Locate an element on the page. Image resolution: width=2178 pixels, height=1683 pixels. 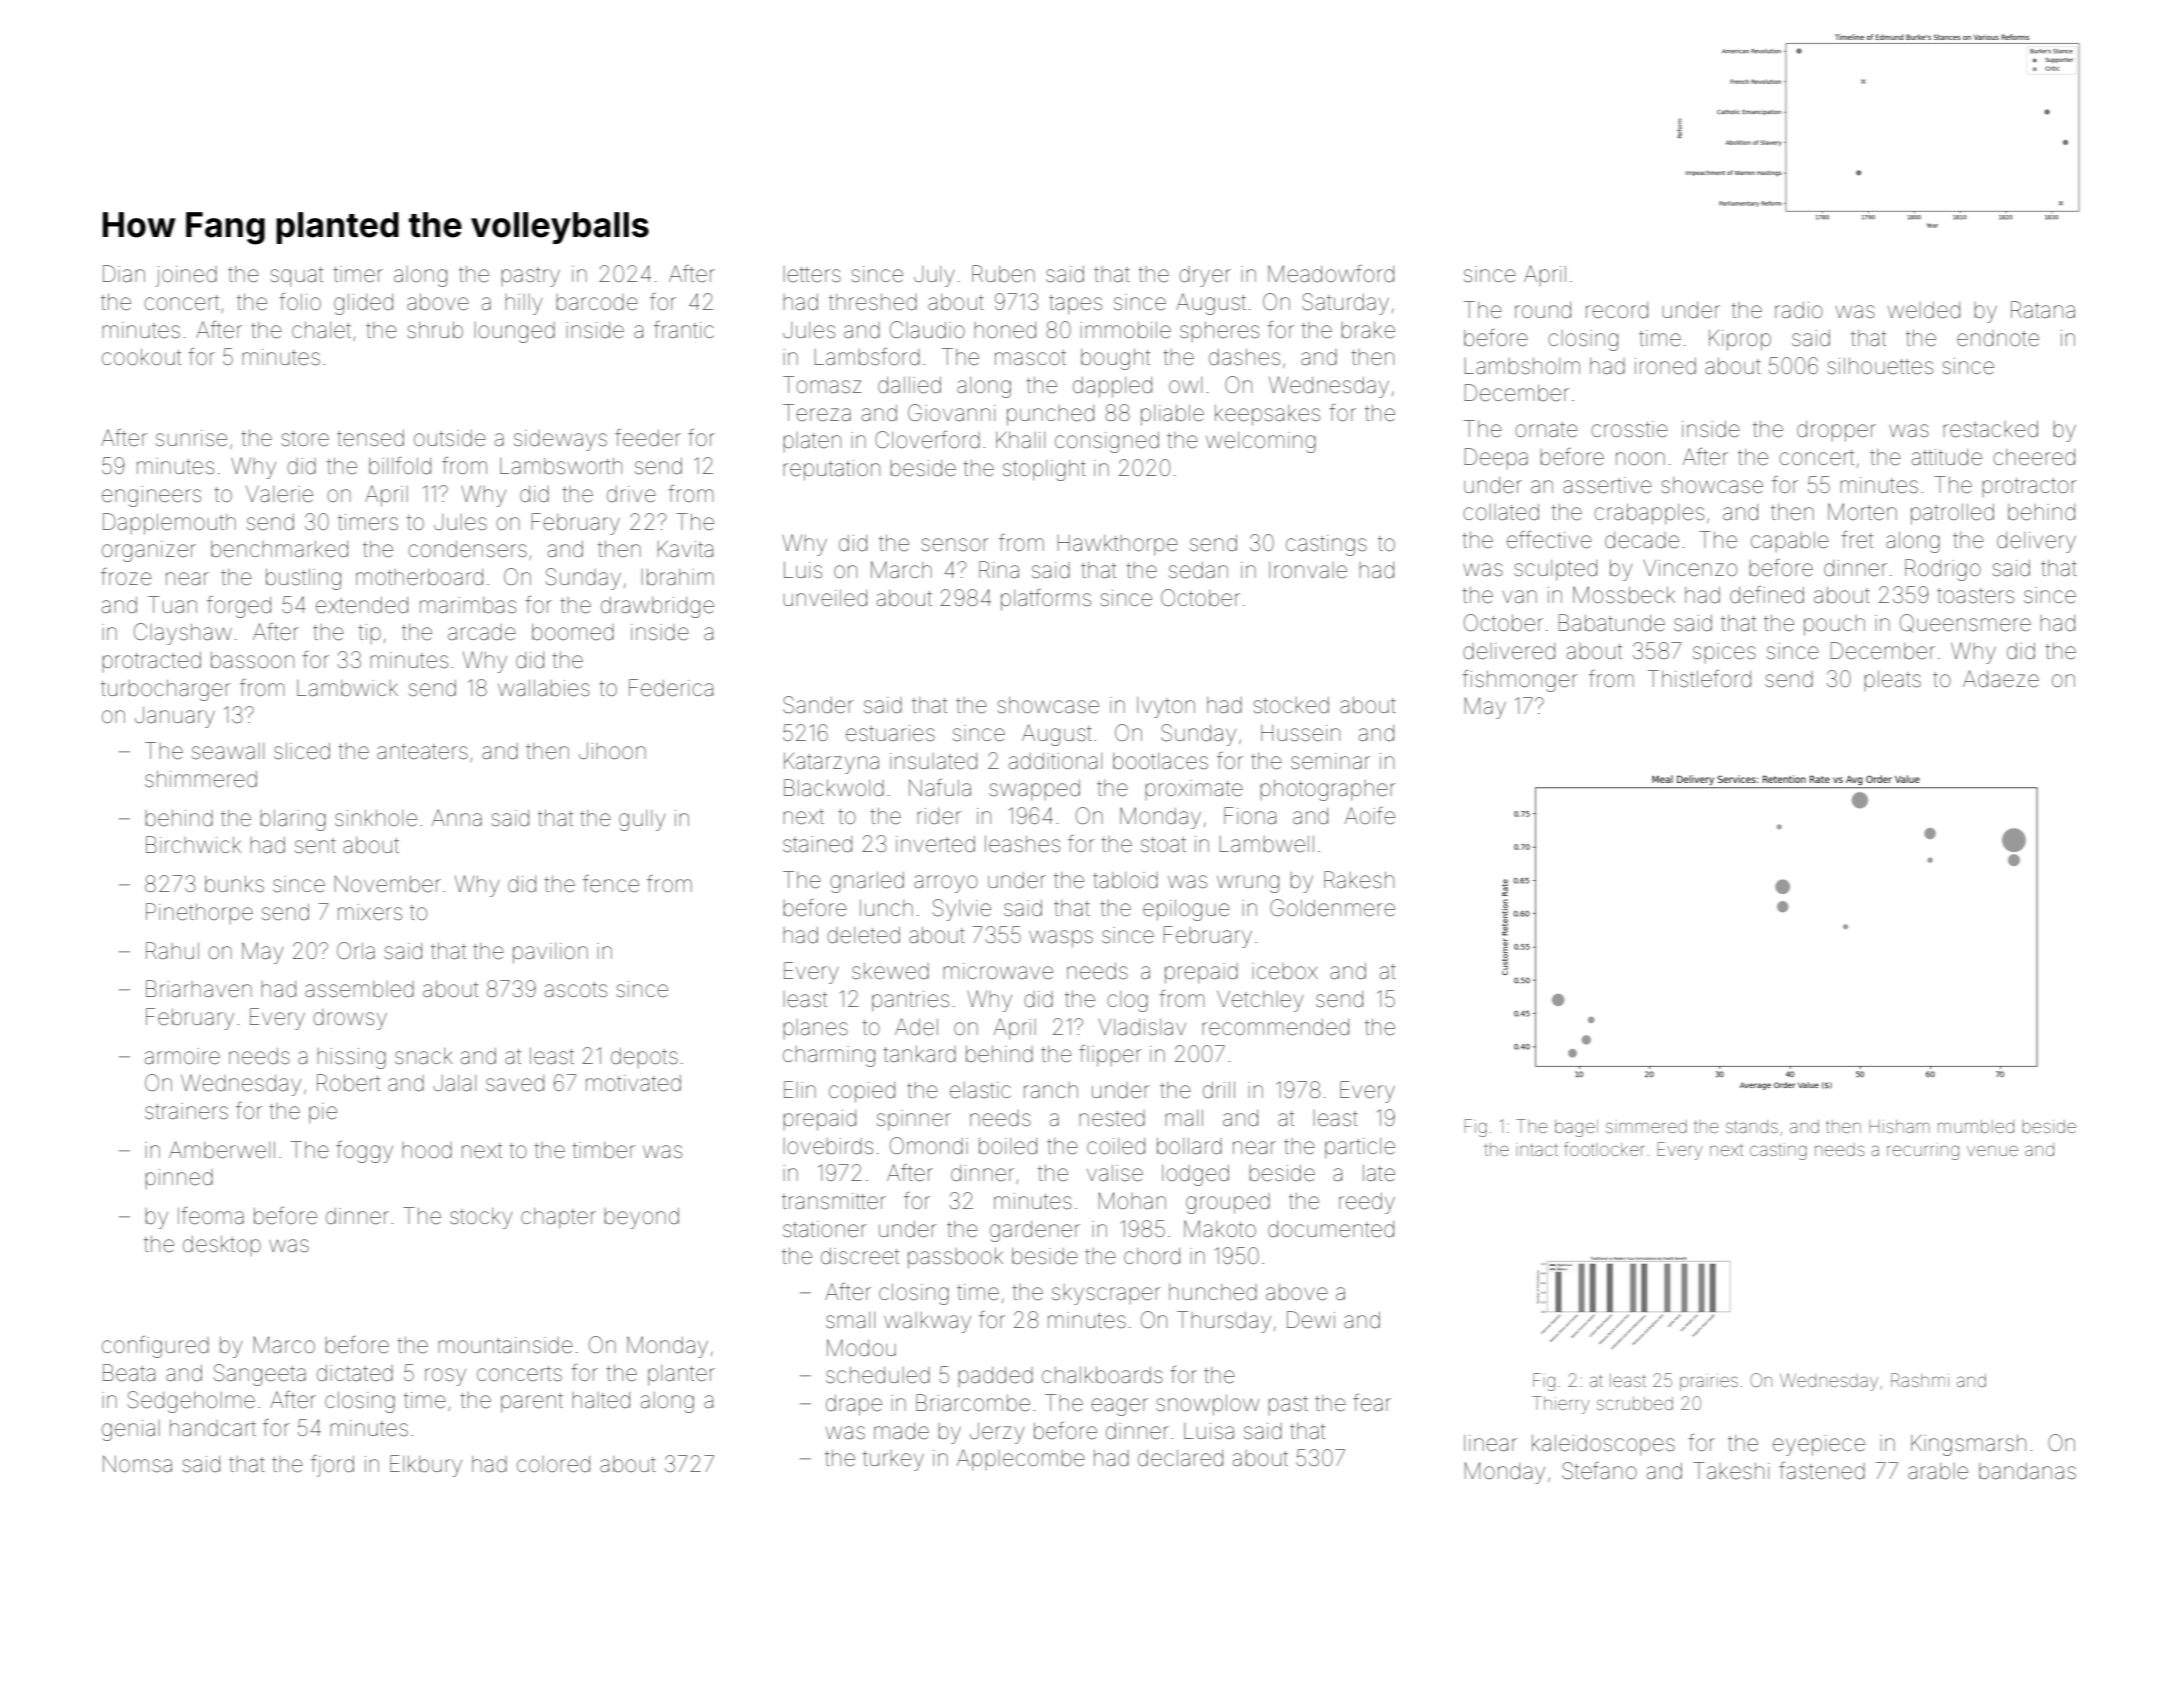
attitude is located at coordinates (1947, 457).
